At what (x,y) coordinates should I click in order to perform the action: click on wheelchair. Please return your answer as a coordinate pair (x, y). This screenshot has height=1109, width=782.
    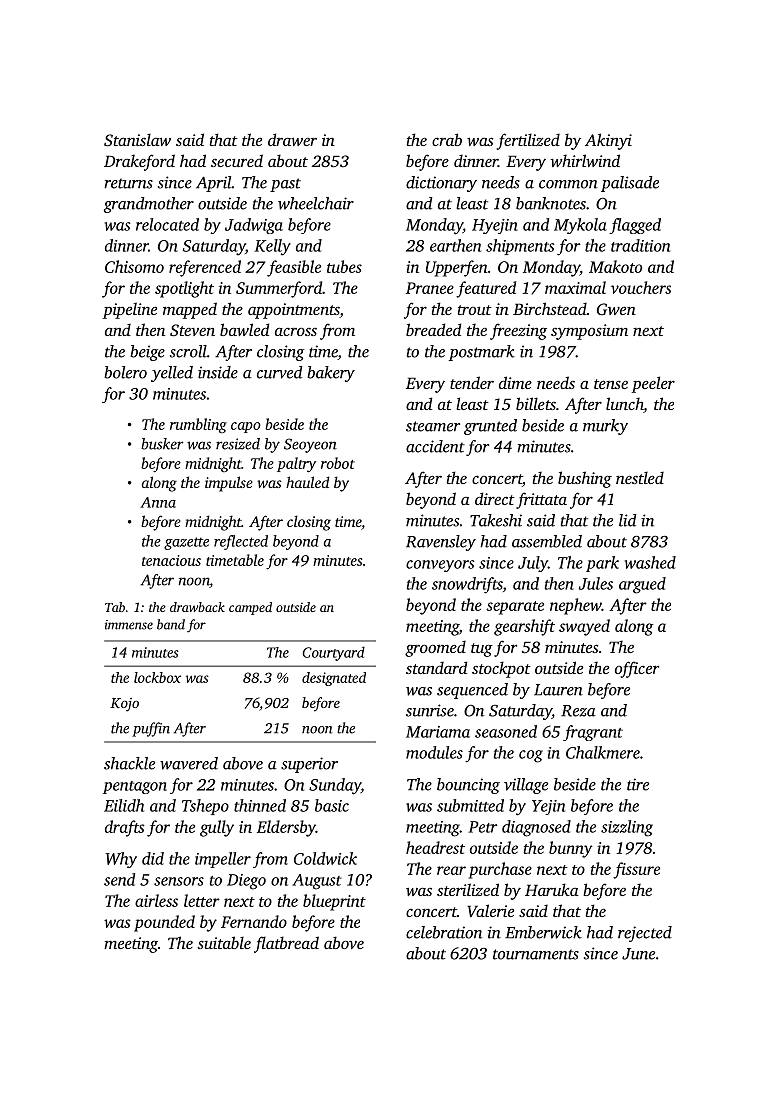
    Looking at the image, I should click on (316, 203).
